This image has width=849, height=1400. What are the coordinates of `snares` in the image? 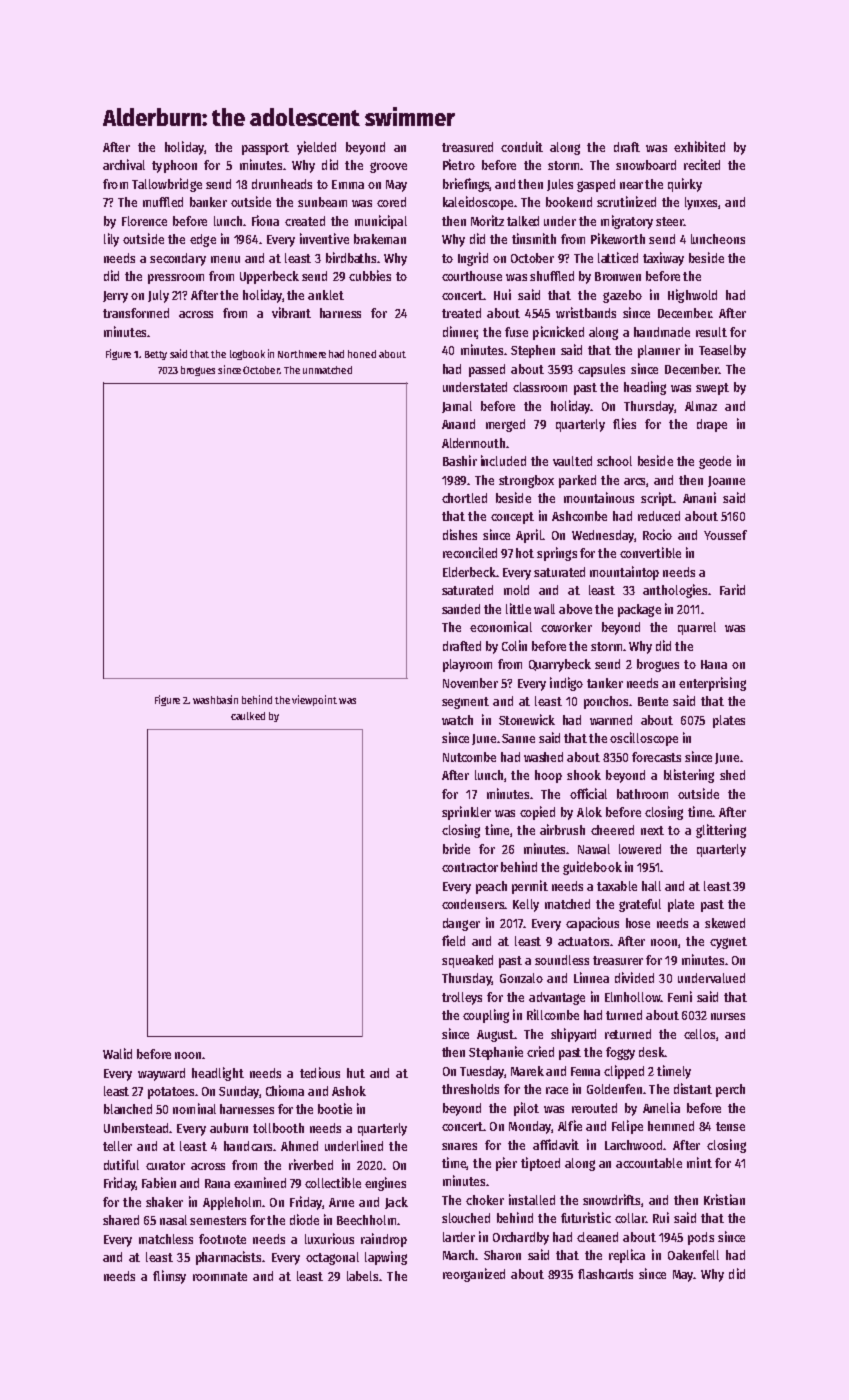 It's located at (459, 1146).
